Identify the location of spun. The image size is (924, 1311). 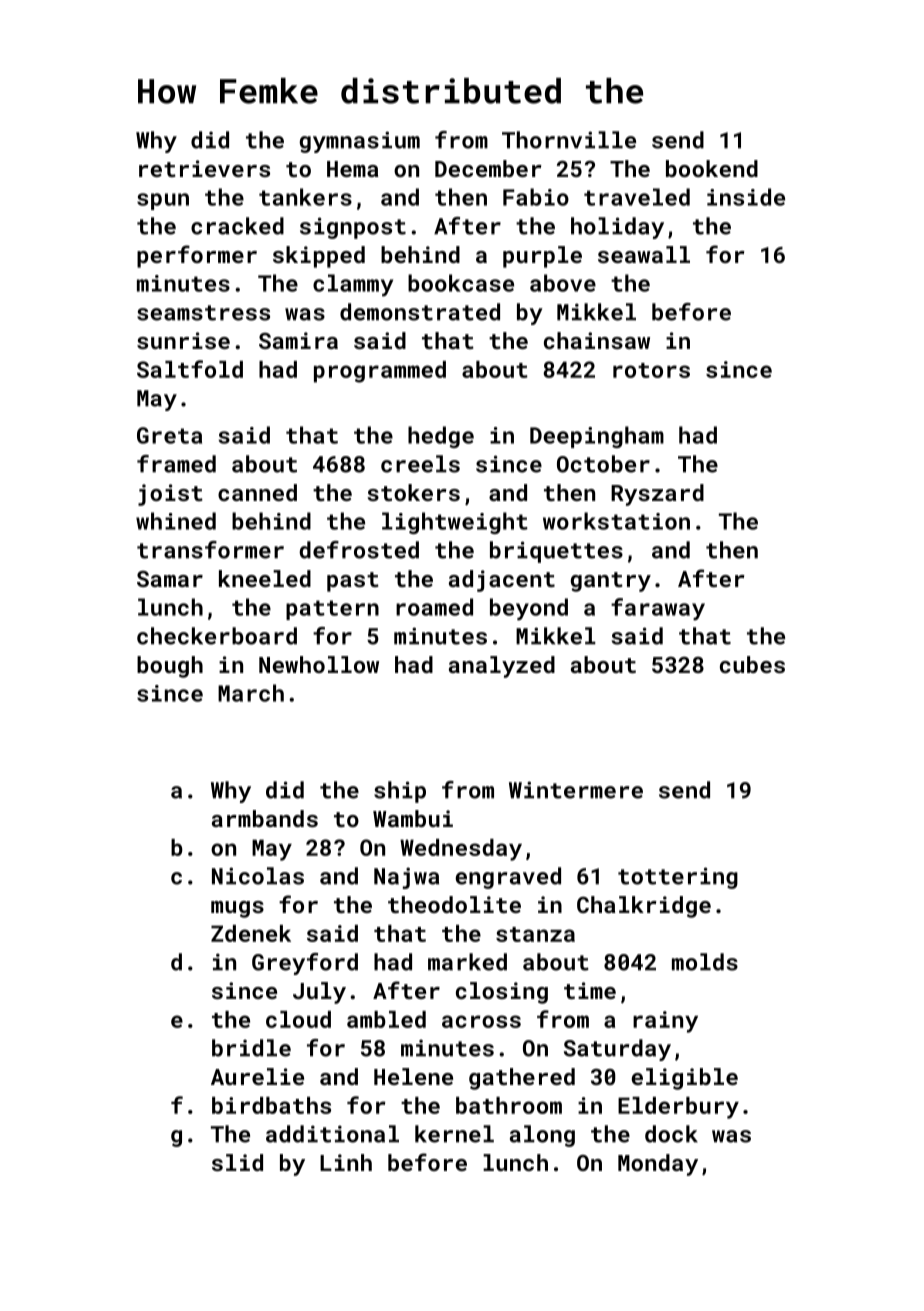
(163, 201).
